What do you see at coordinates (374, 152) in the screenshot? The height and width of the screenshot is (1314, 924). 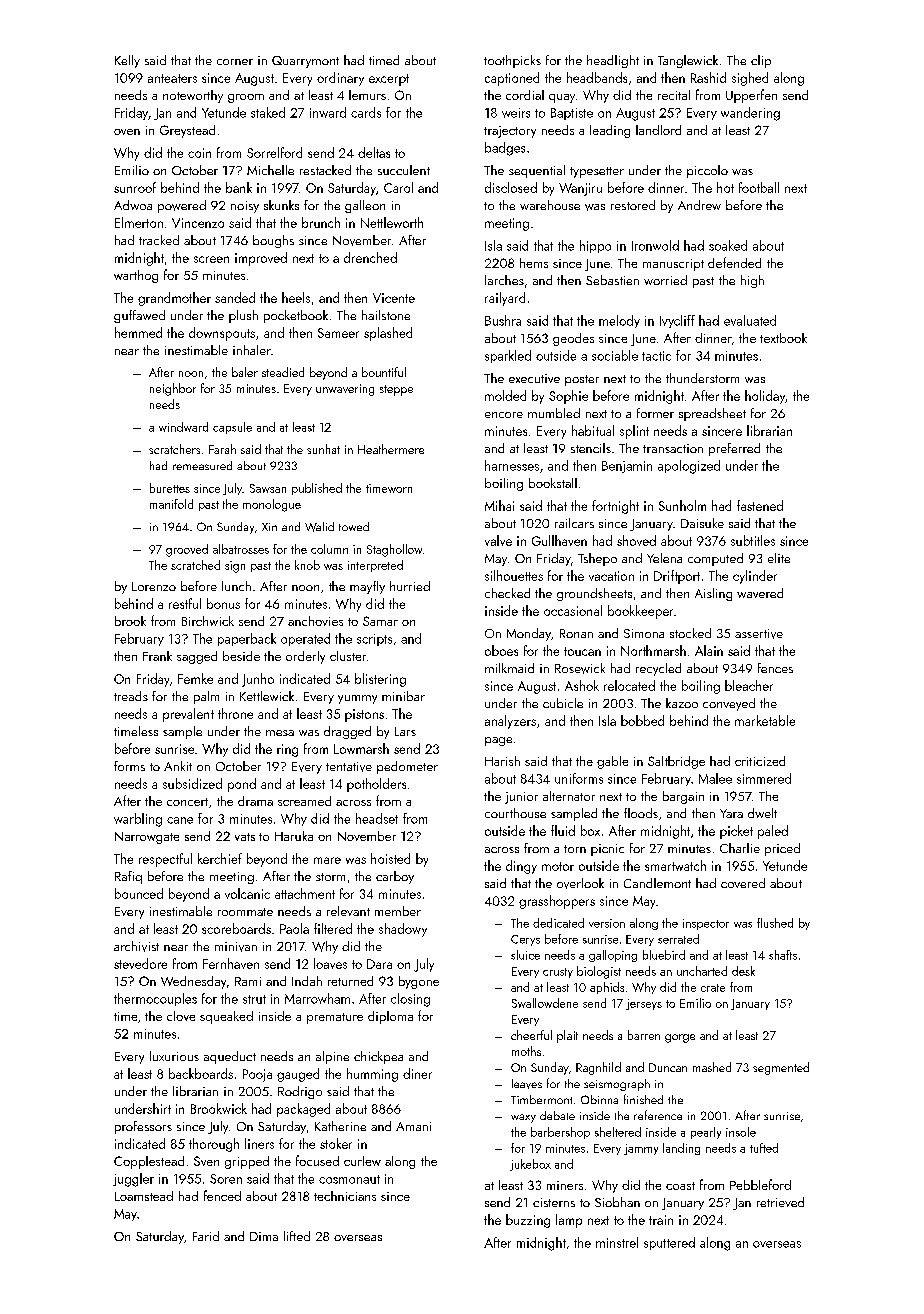 I see `deltas` at bounding box center [374, 152].
